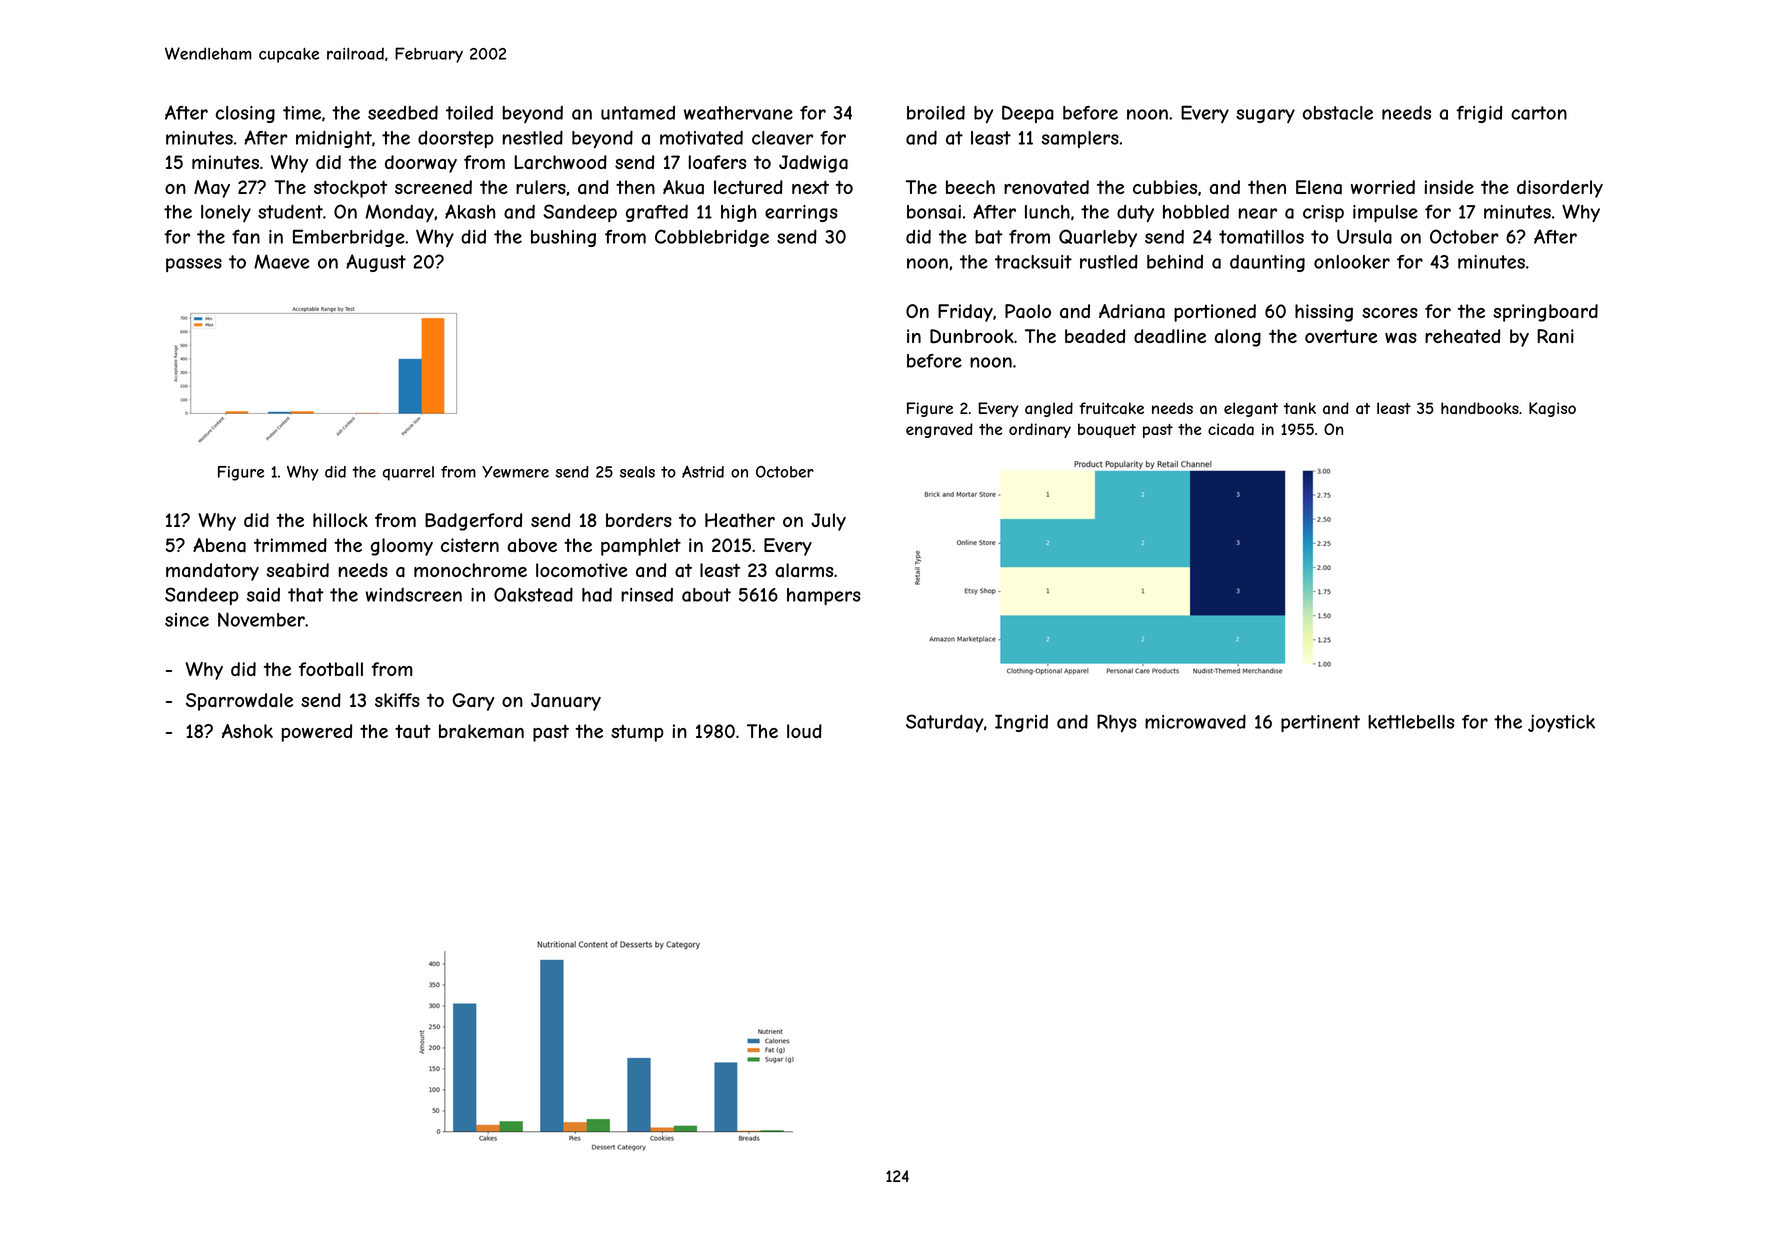 The width and height of the document is (1771, 1252). Describe the element at coordinates (1552, 409) in the document. I see `Kagiso` at that location.
